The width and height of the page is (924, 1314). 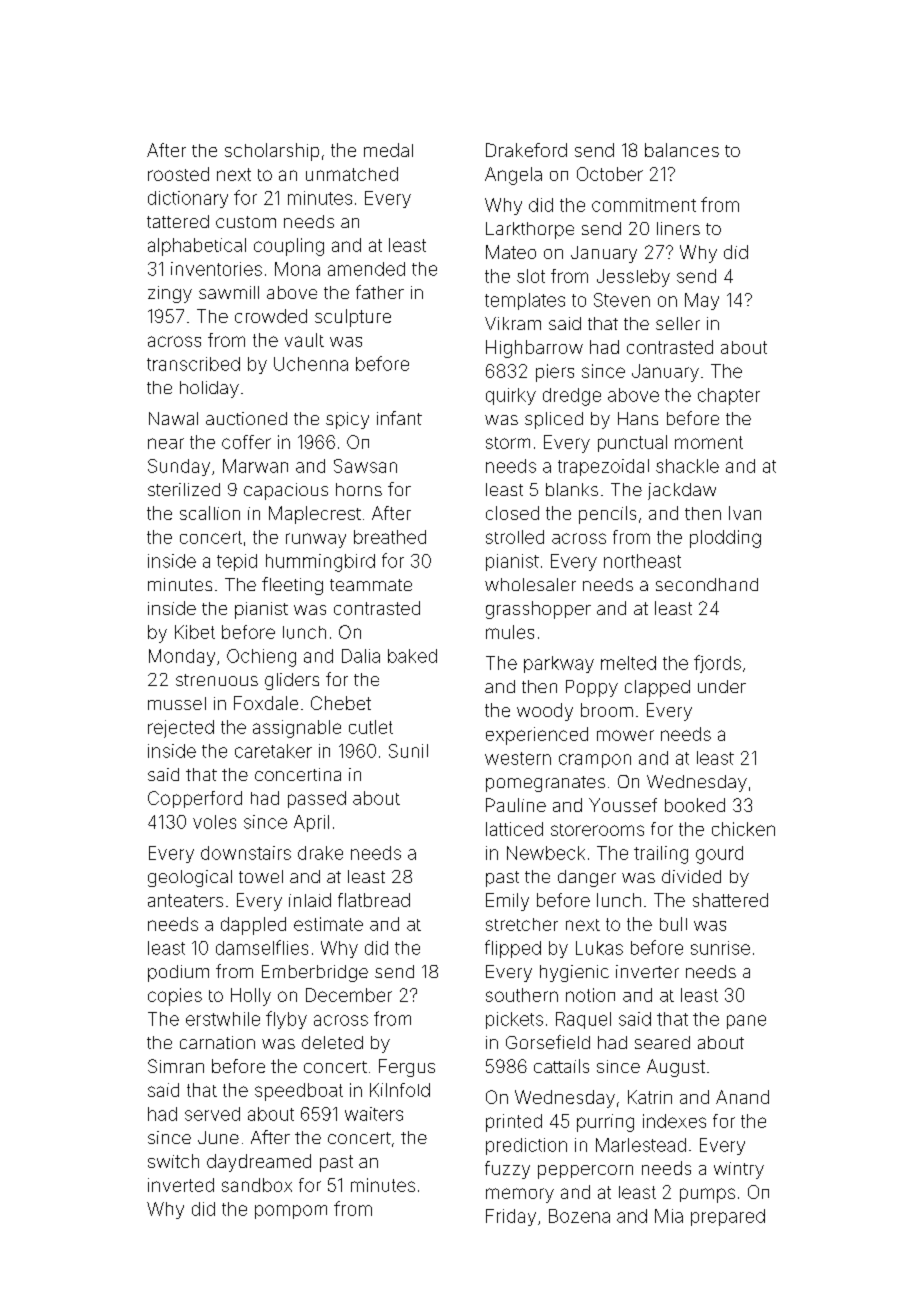 I want to click on amended, so click(x=366, y=269).
